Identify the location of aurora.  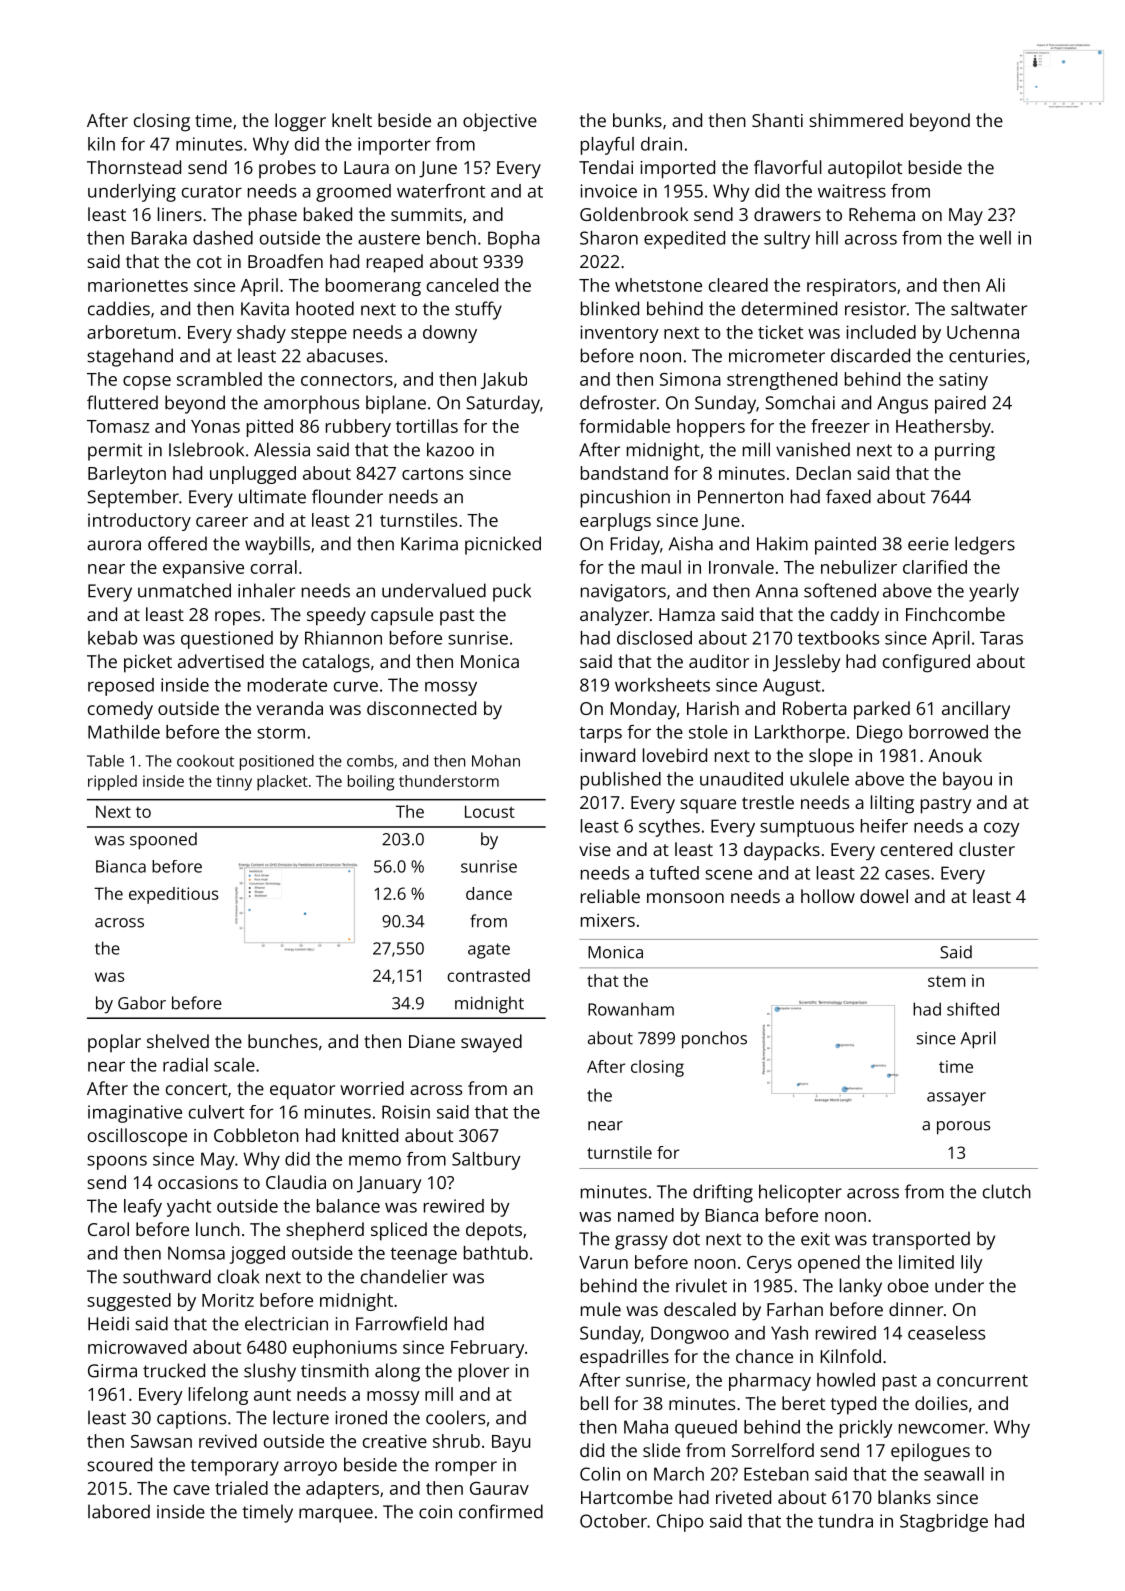
(114, 545).
